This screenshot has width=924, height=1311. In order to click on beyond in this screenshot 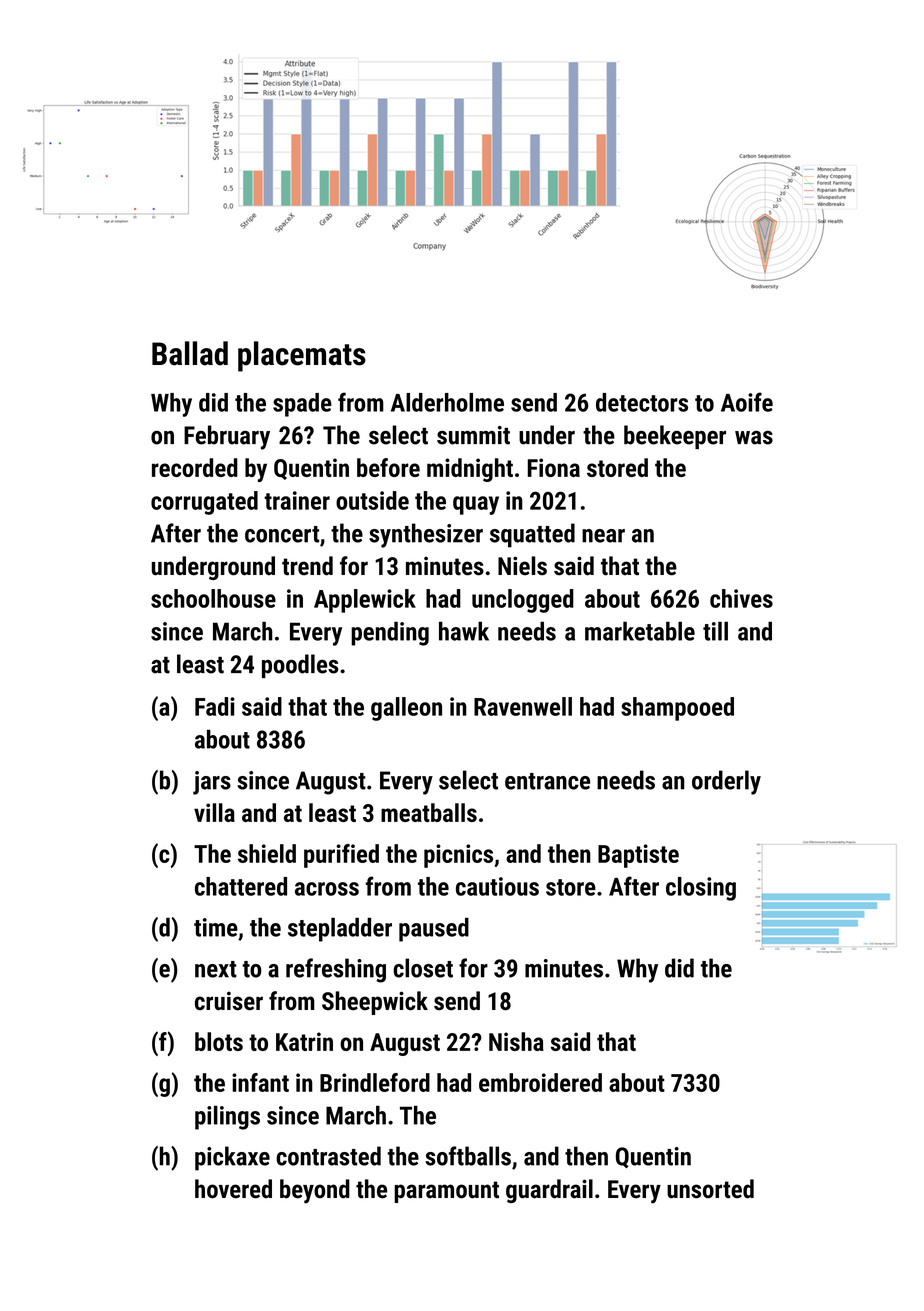, I will do `click(315, 1191)`.
